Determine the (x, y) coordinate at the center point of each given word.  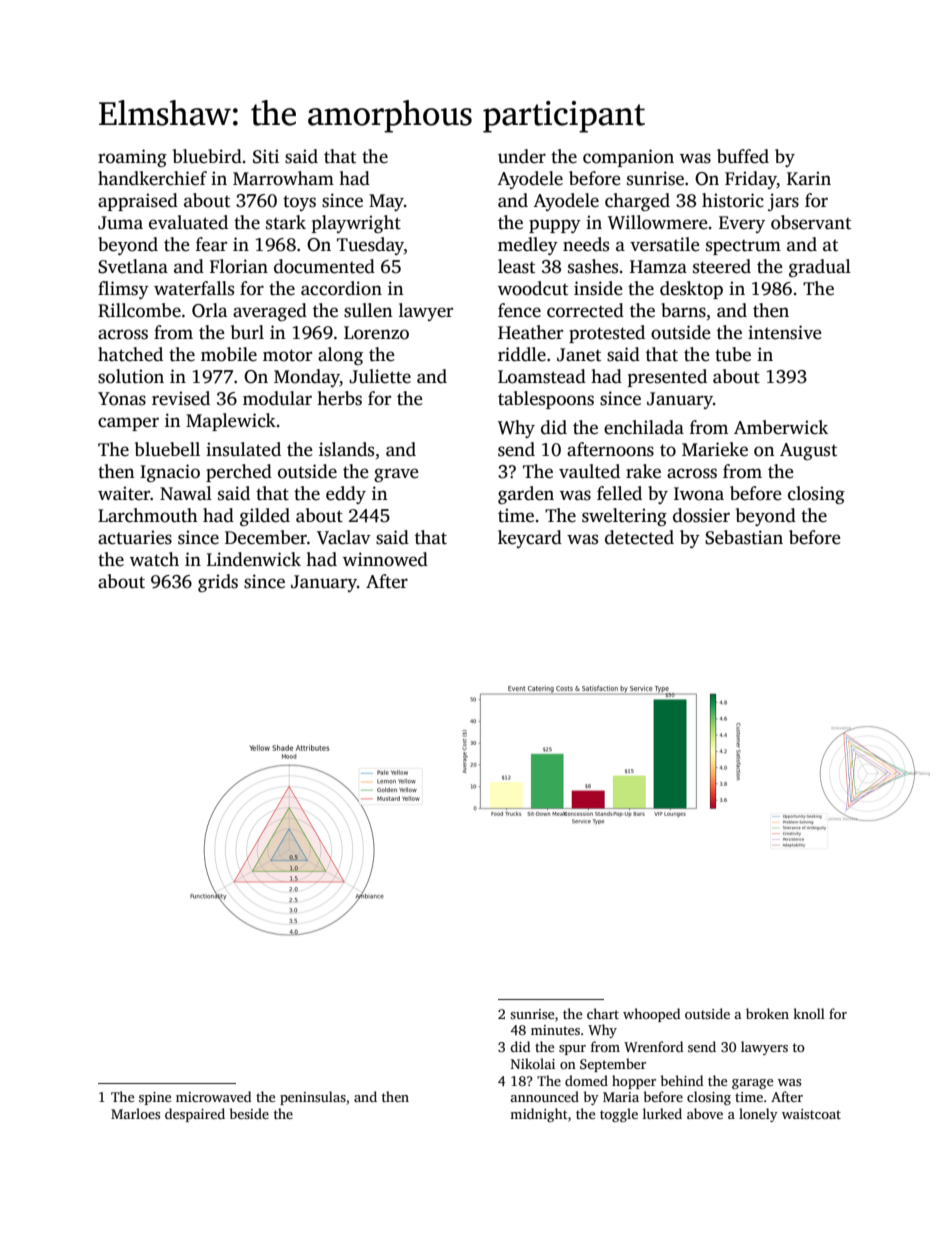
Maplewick (231, 422)
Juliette (380, 376)
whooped (651, 1015)
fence (519, 310)
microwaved (213, 1096)
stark (286, 222)
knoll (809, 1013)
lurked (662, 1113)
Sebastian (744, 537)
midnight (539, 1115)
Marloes (135, 1113)
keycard (530, 539)
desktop (691, 290)
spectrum (743, 247)
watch (154, 559)
